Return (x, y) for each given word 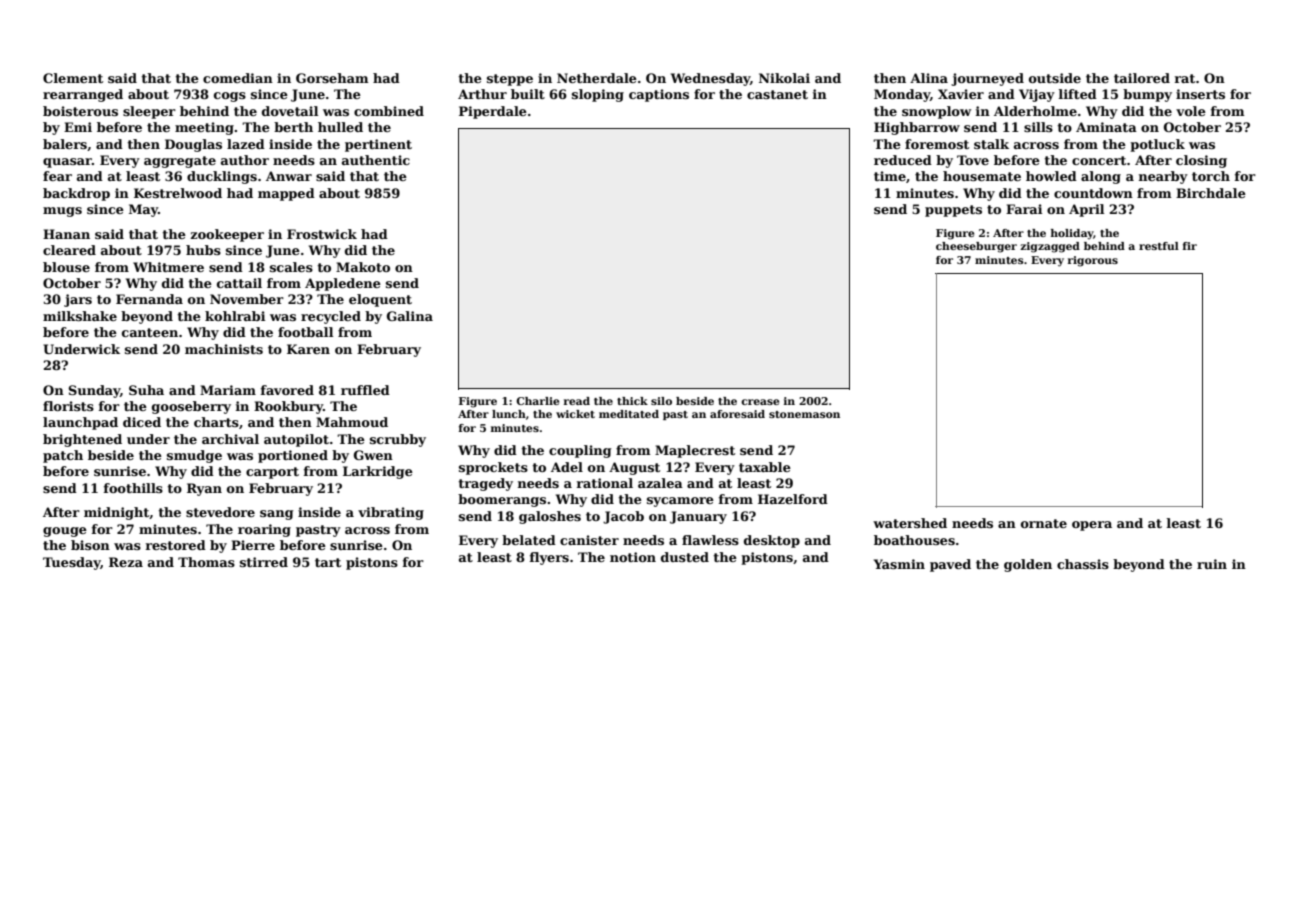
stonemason (804, 414)
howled (1051, 176)
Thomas (206, 562)
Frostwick (322, 234)
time (890, 176)
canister (589, 540)
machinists (224, 349)
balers (65, 144)
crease (760, 402)
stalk (991, 144)
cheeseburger (976, 247)
